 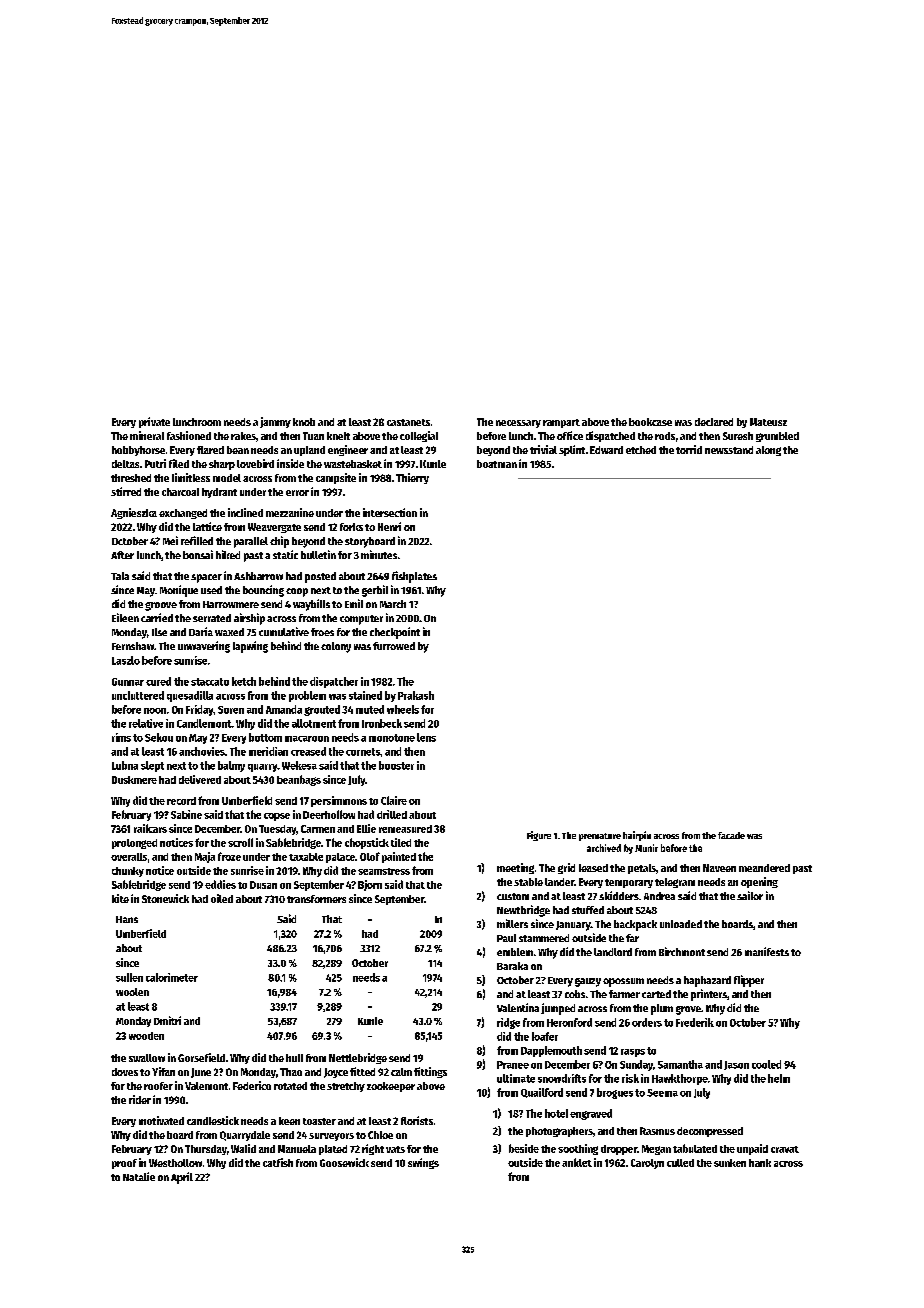 What do you see at coordinates (268, 751) in the document?
I see `meridian` at bounding box center [268, 751].
